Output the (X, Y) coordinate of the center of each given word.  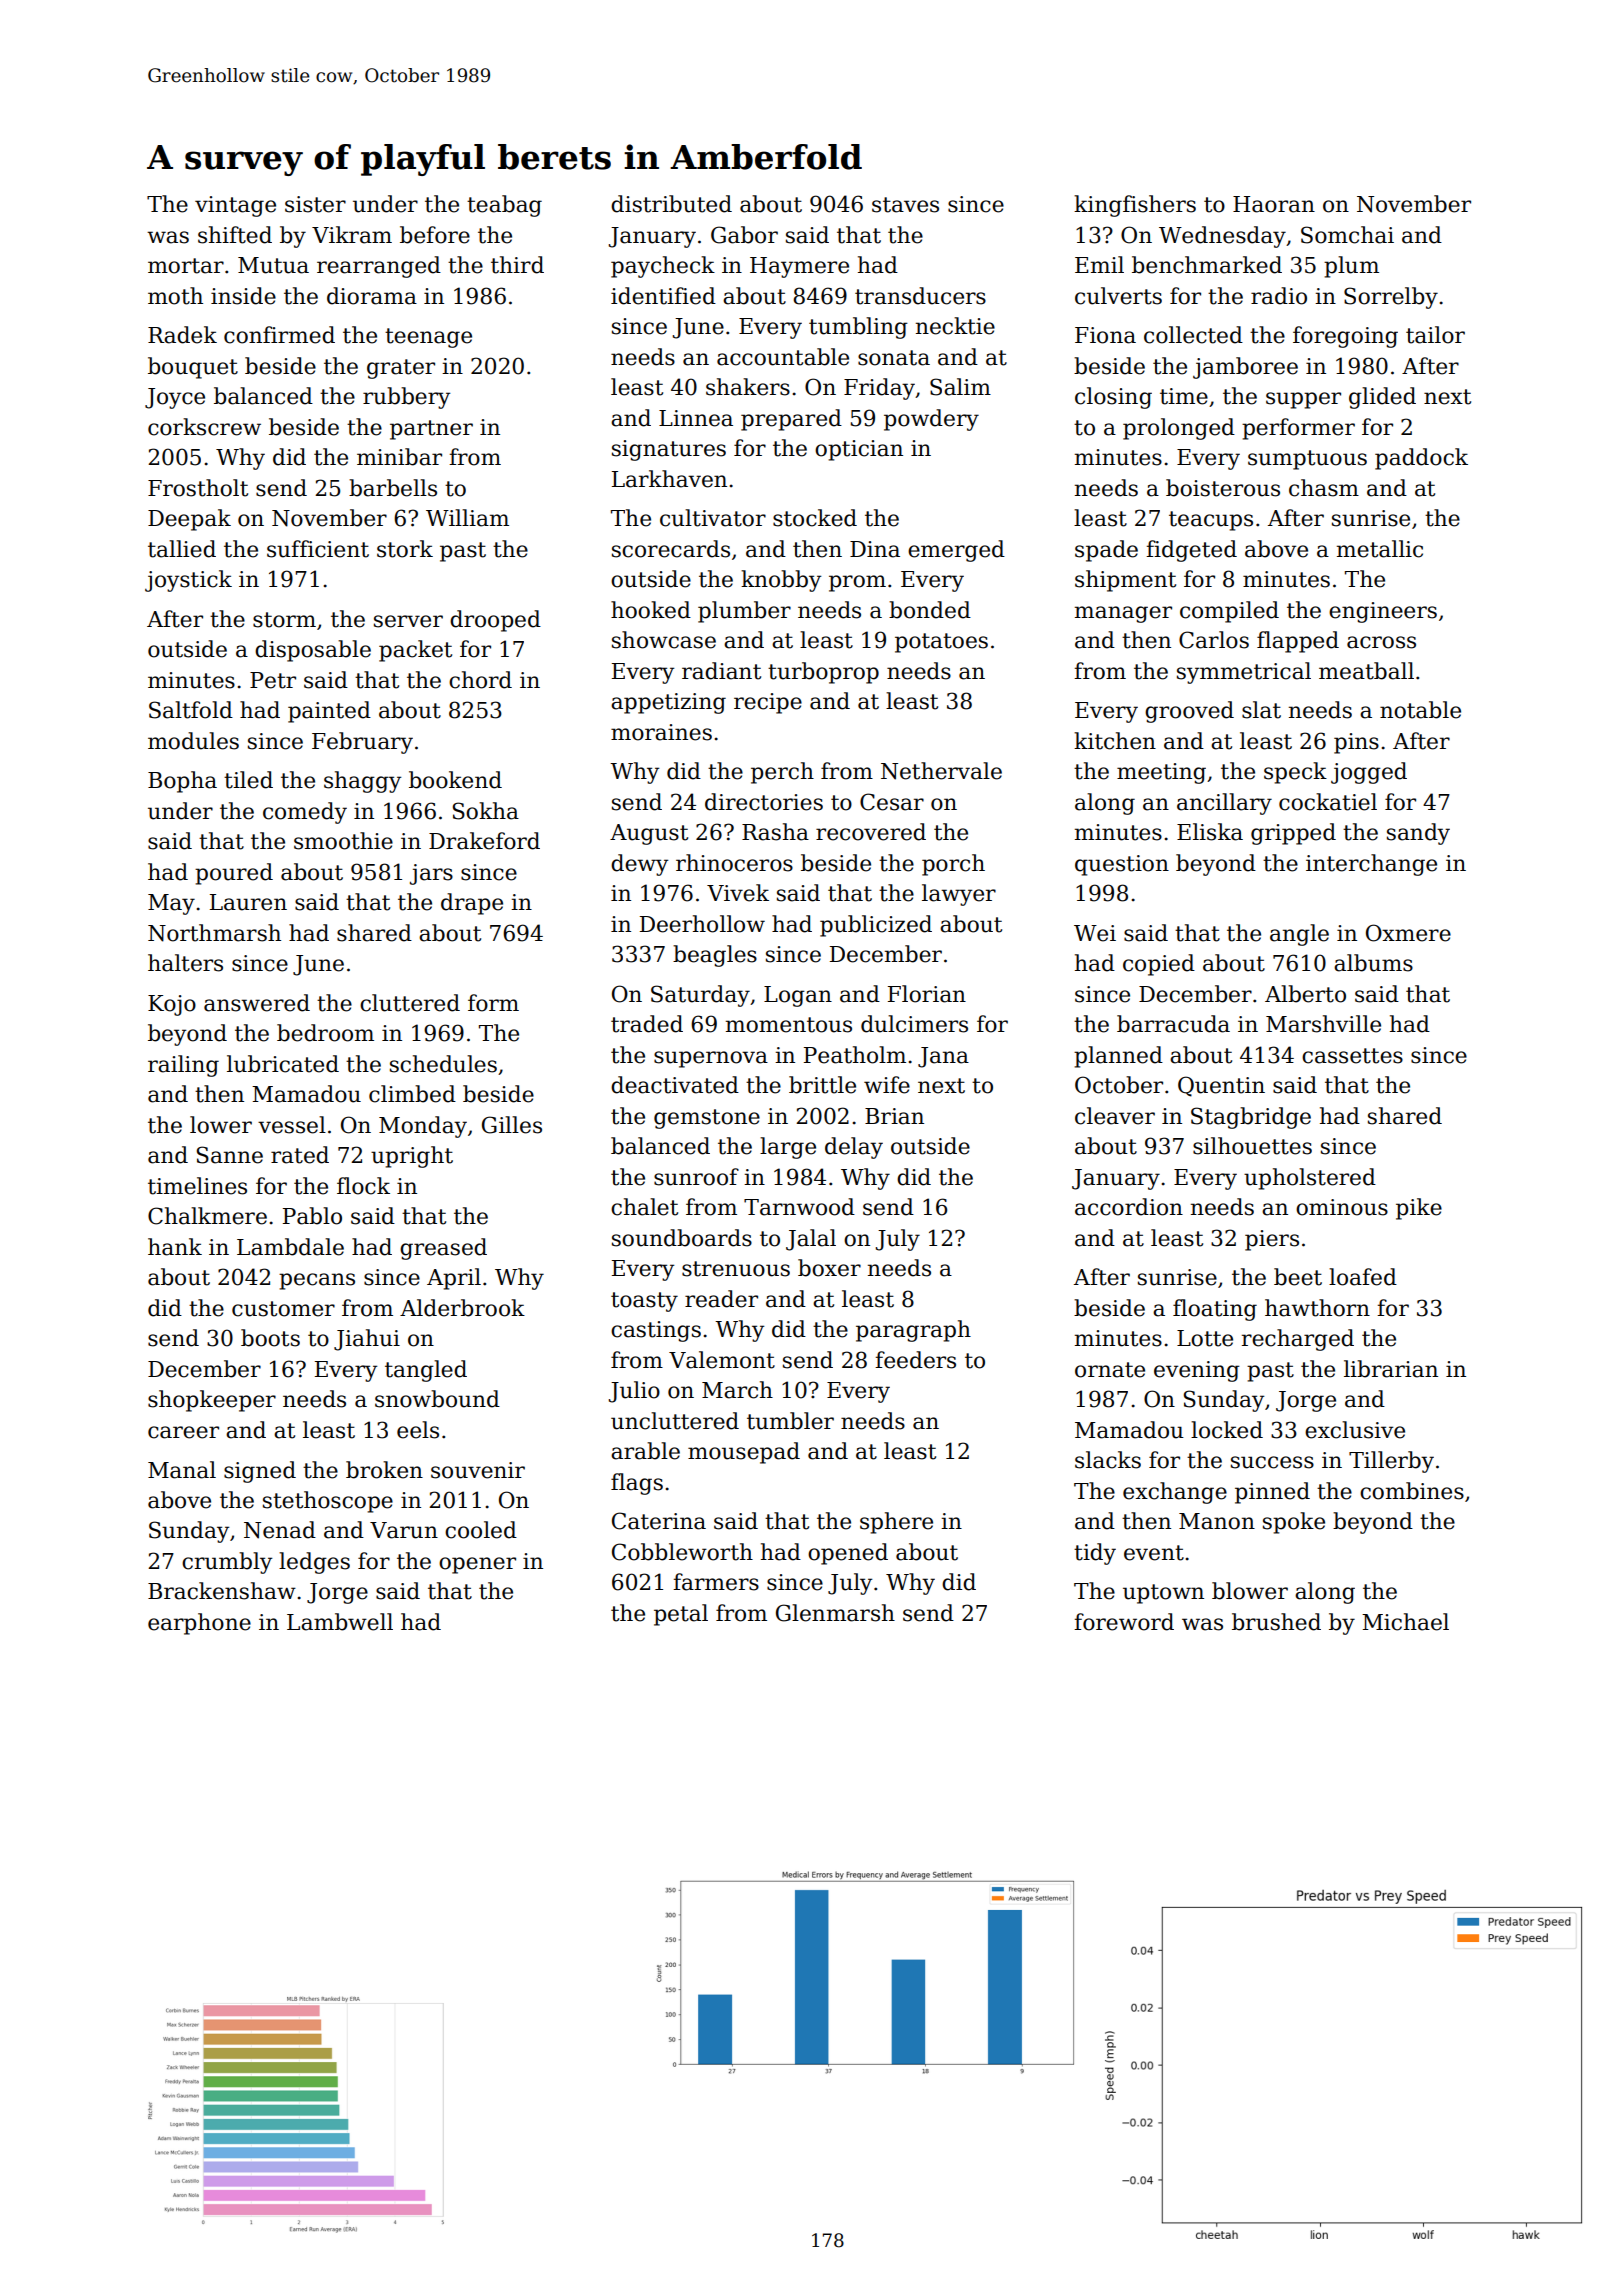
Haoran (1274, 204)
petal (681, 1615)
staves (905, 205)
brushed (1276, 1622)
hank (175, 1247)
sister (315, 204)
